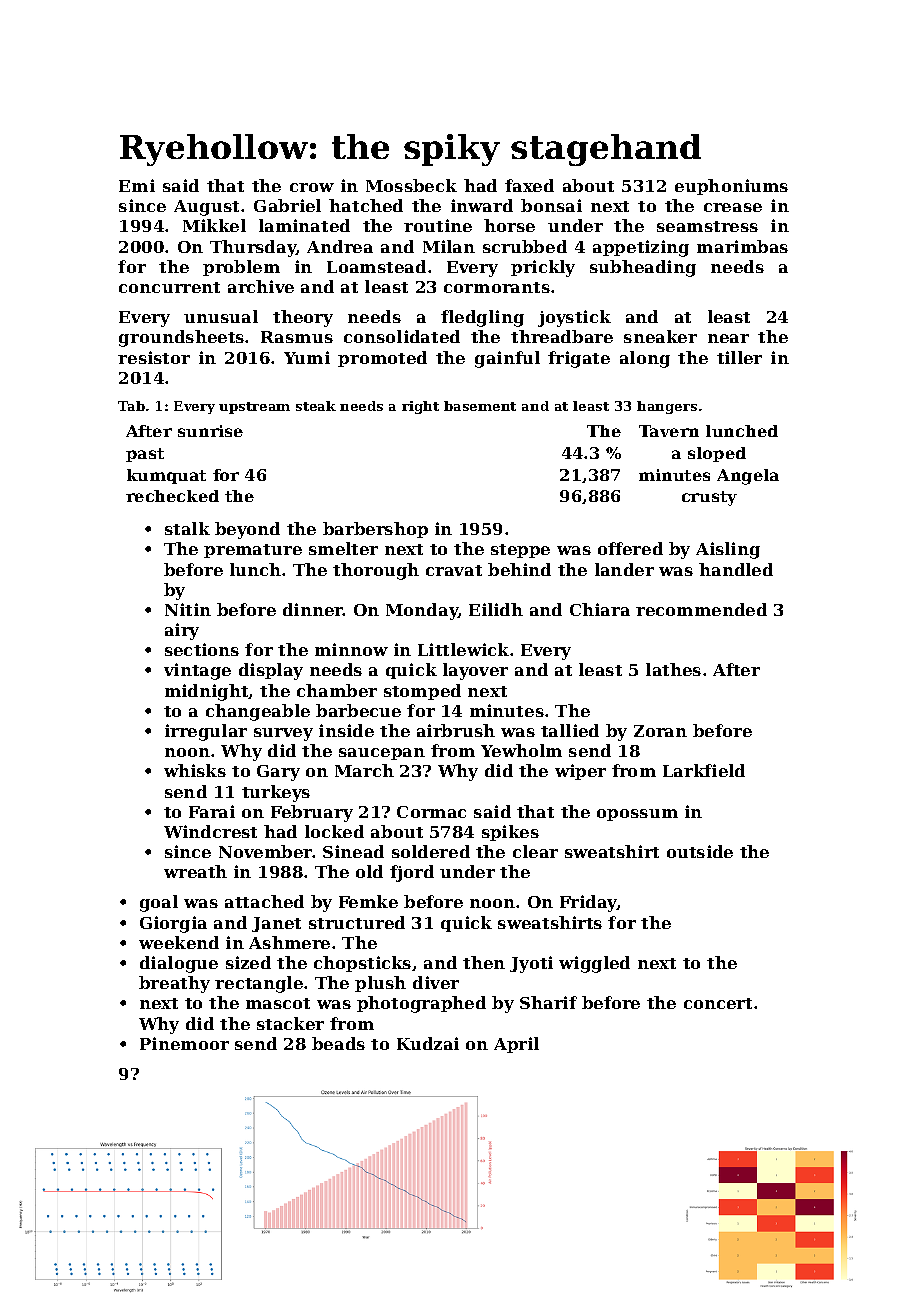 The width and height of the image is (908, 1316). What do you see at coordinates (137, 185) in the image?
I see `Emi` at bounding box center [137, 185].
